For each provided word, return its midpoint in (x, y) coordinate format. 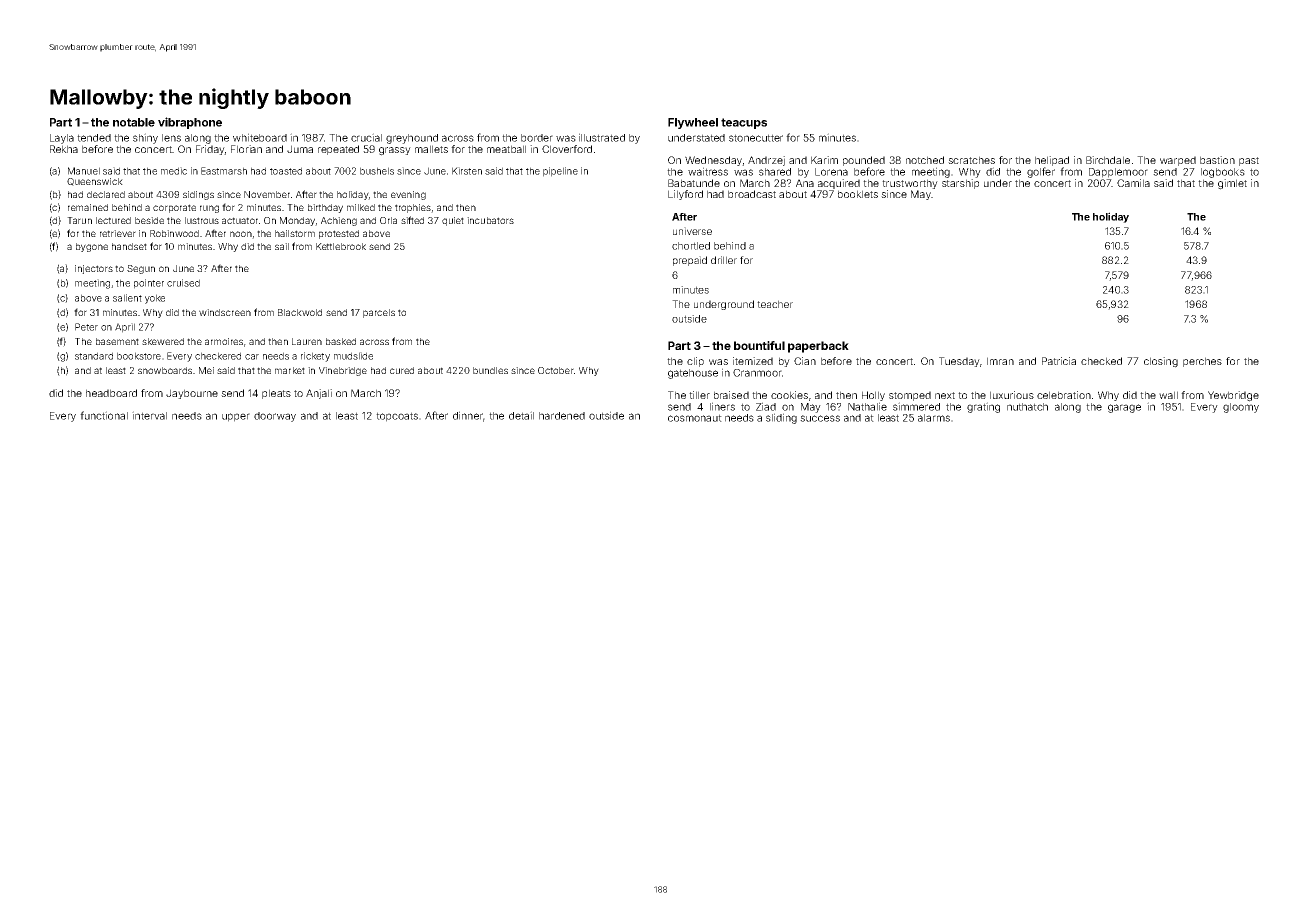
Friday (210, 150)
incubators (490, 220)
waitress (708, 171)
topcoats (397, 417)
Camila (1133, 183)
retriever (118, 233)
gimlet (1232, 184)
